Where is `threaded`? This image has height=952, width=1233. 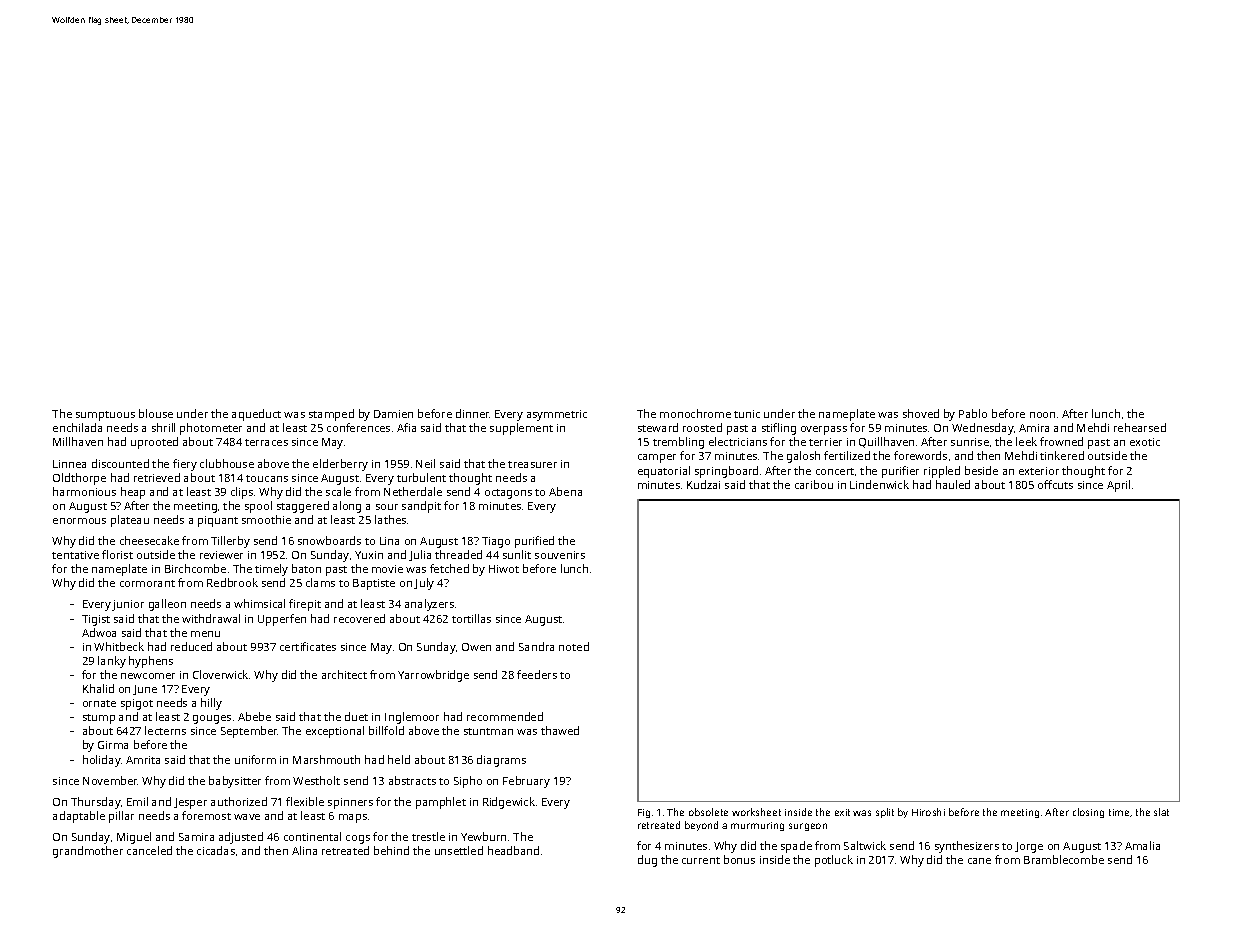
threaded is located at coordinates (458, 554).
